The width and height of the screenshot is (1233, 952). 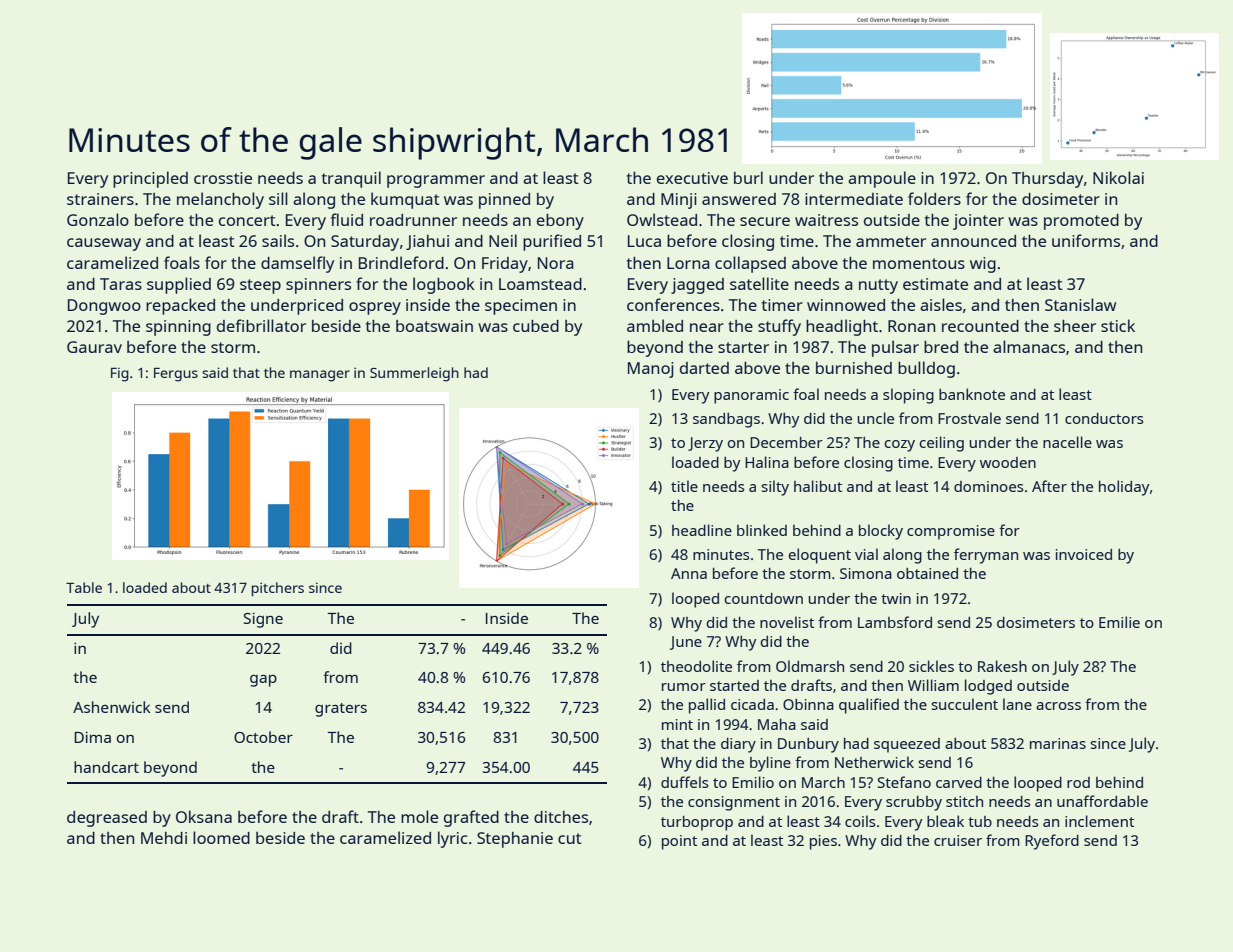 I want to click on mole, so click(x=419, y=816).
